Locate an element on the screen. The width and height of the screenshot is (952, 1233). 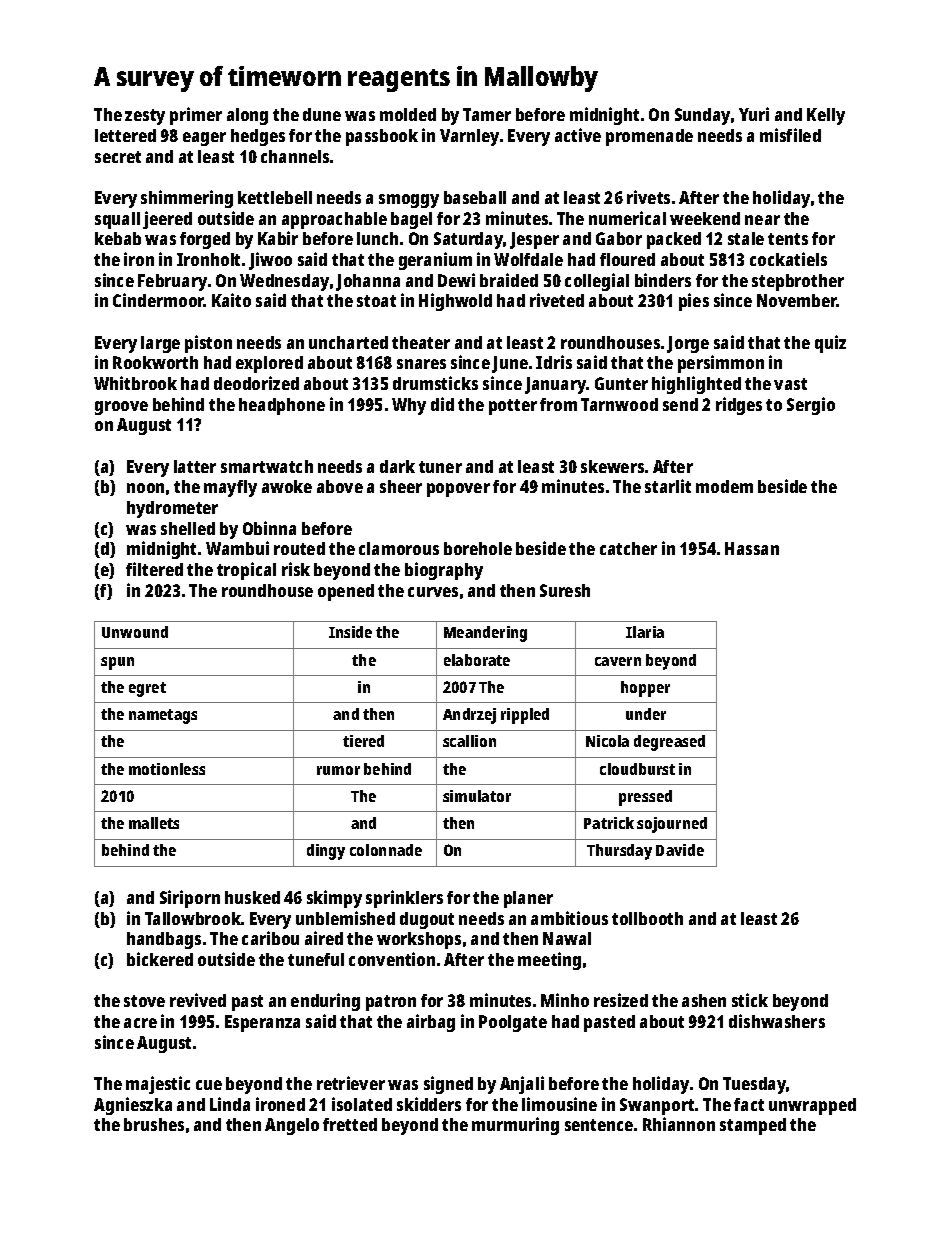
molded is located at coordinates (408, 114).
